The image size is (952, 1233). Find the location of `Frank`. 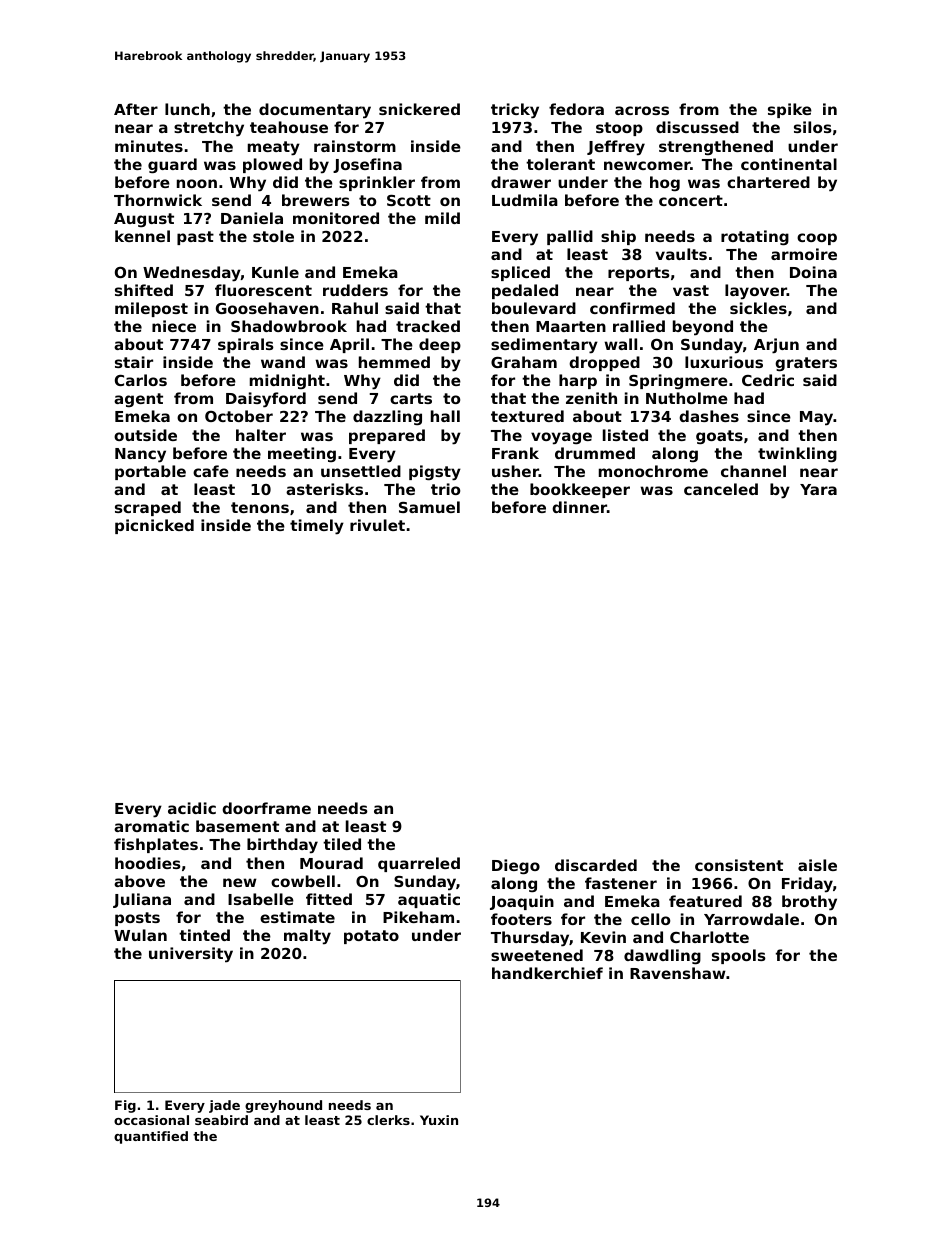

Frank is located at coordinates (515, 453).
